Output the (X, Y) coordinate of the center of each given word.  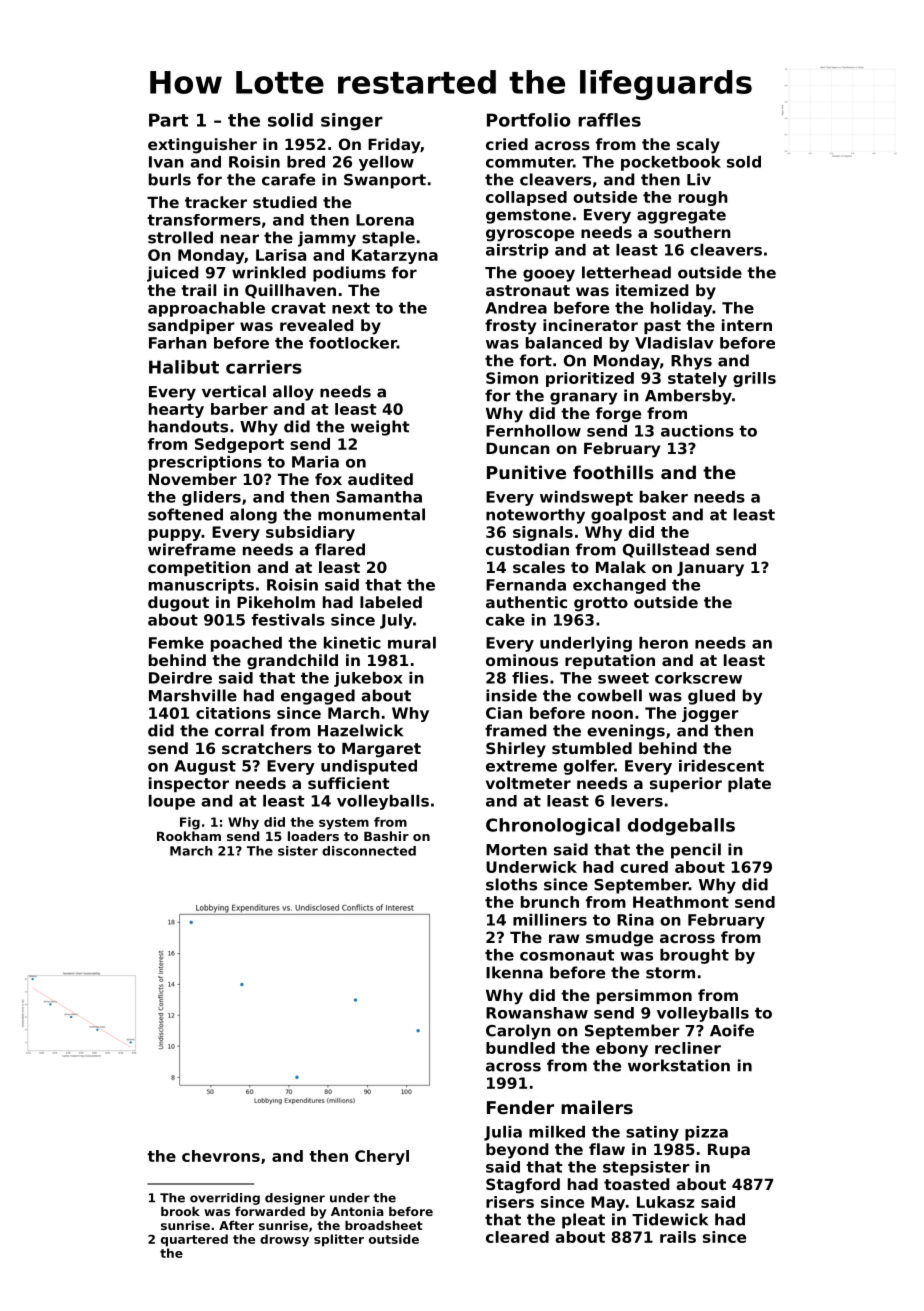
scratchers (267, 748)
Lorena (385, 220)
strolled (180, 237)
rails (678, 1237)
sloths (511, 884)
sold (744, 162)
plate (749, 784)
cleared (517, 1237)
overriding (225, 1199)
